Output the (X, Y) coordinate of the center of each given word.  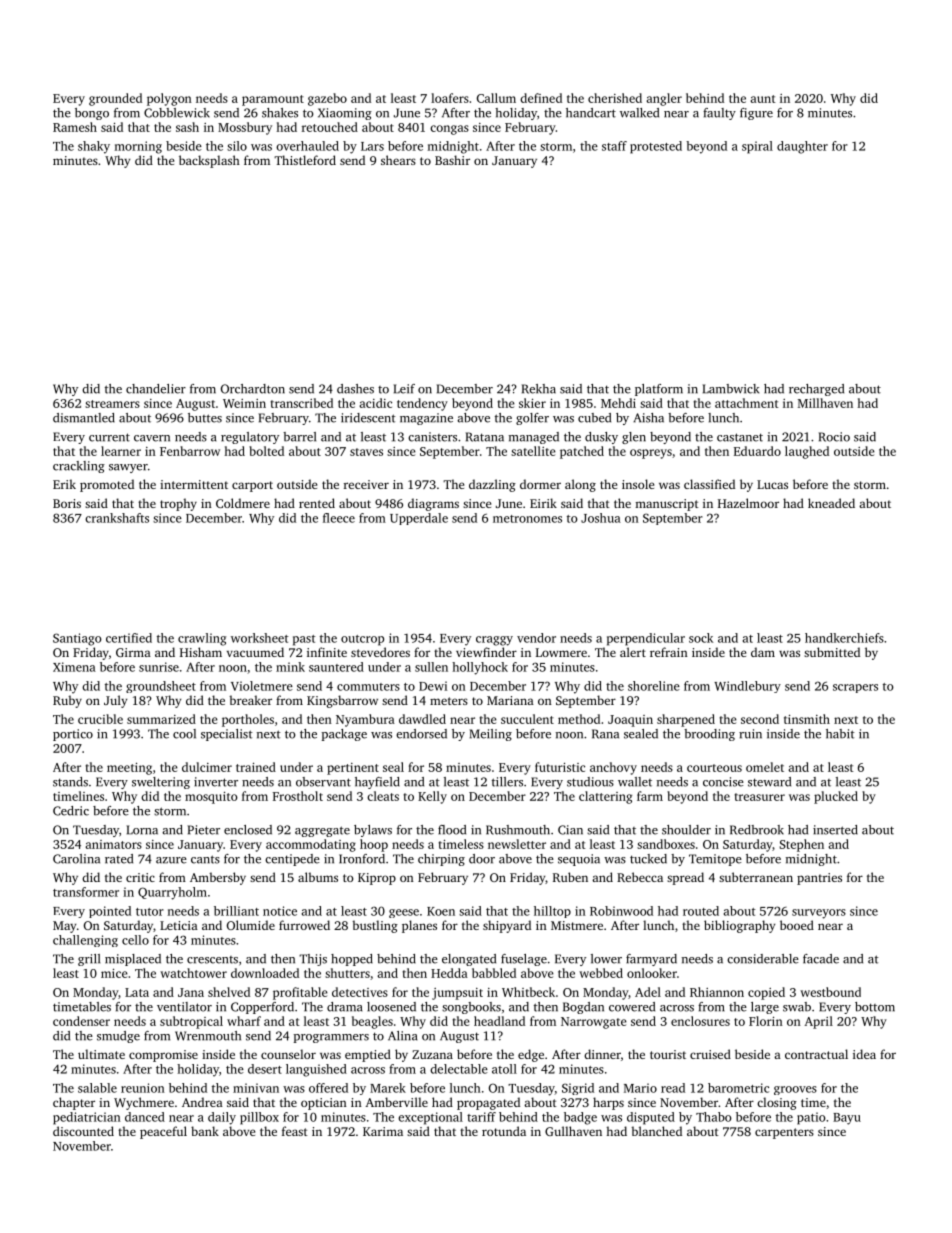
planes (419, 926)
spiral (757, 147)
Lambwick (731, 389)
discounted (83, 1131)
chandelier (156, 389)
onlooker (652, 973)
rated (119, 859)
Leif (404, 389)
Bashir (452, 160)
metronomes (527, 519)
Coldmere (243, 503)
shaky (94, 147)
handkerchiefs (844, 638)
